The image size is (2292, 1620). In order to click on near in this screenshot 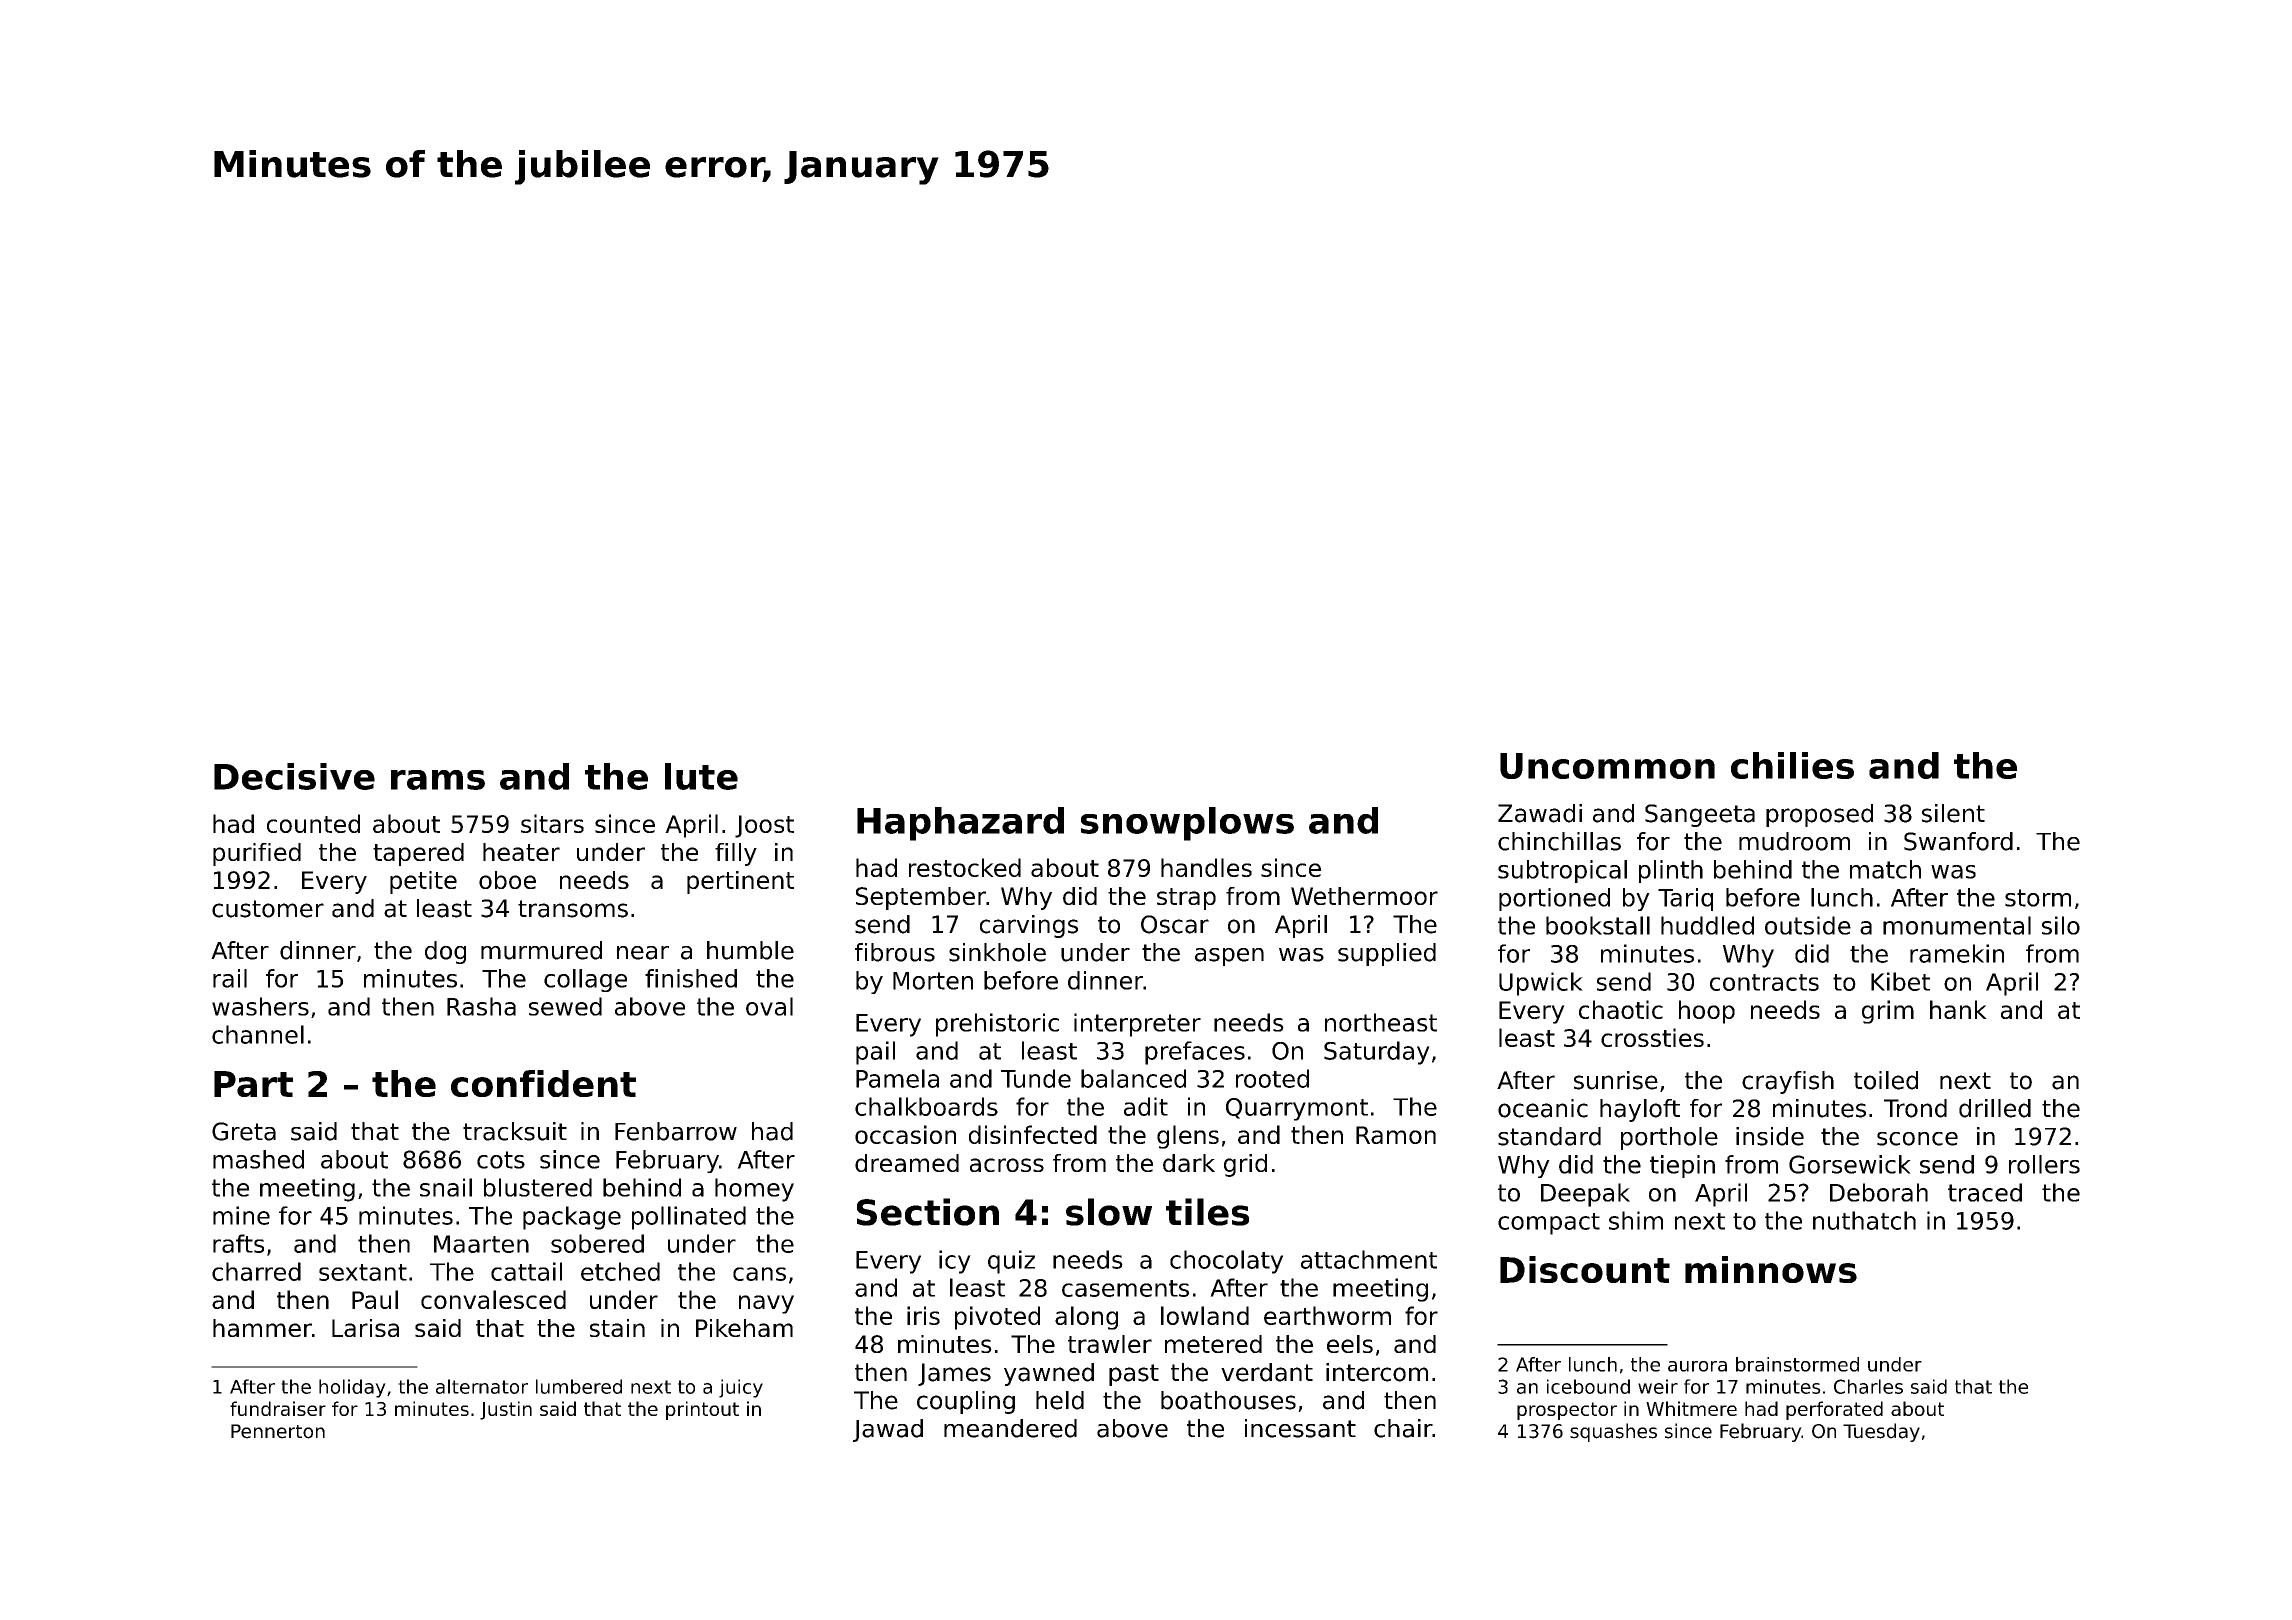, I will do `click(643, 953)`.
